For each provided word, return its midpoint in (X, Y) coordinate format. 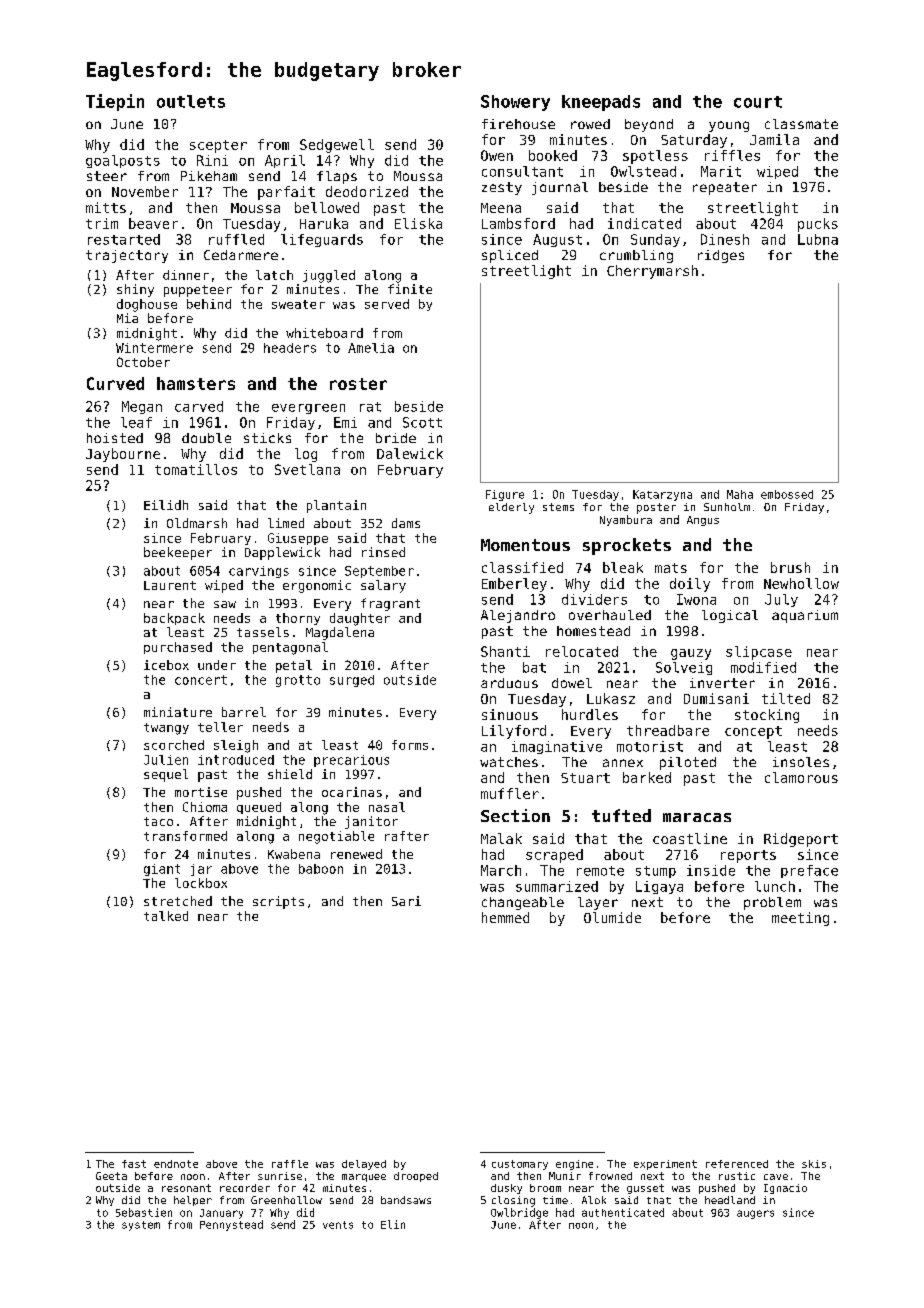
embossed (787, 494)
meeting (800, 919)
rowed (590, 124)
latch (274, 275)
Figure (505, 495)
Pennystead (231, 1225)
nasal (387, 807)
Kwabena (294, 854)
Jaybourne (123, 455)
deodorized (367, 191)
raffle (290, 1164)
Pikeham (209, 176)
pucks (818, 225)
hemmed (505, 917)
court (758, 102)
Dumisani (716, 698)
